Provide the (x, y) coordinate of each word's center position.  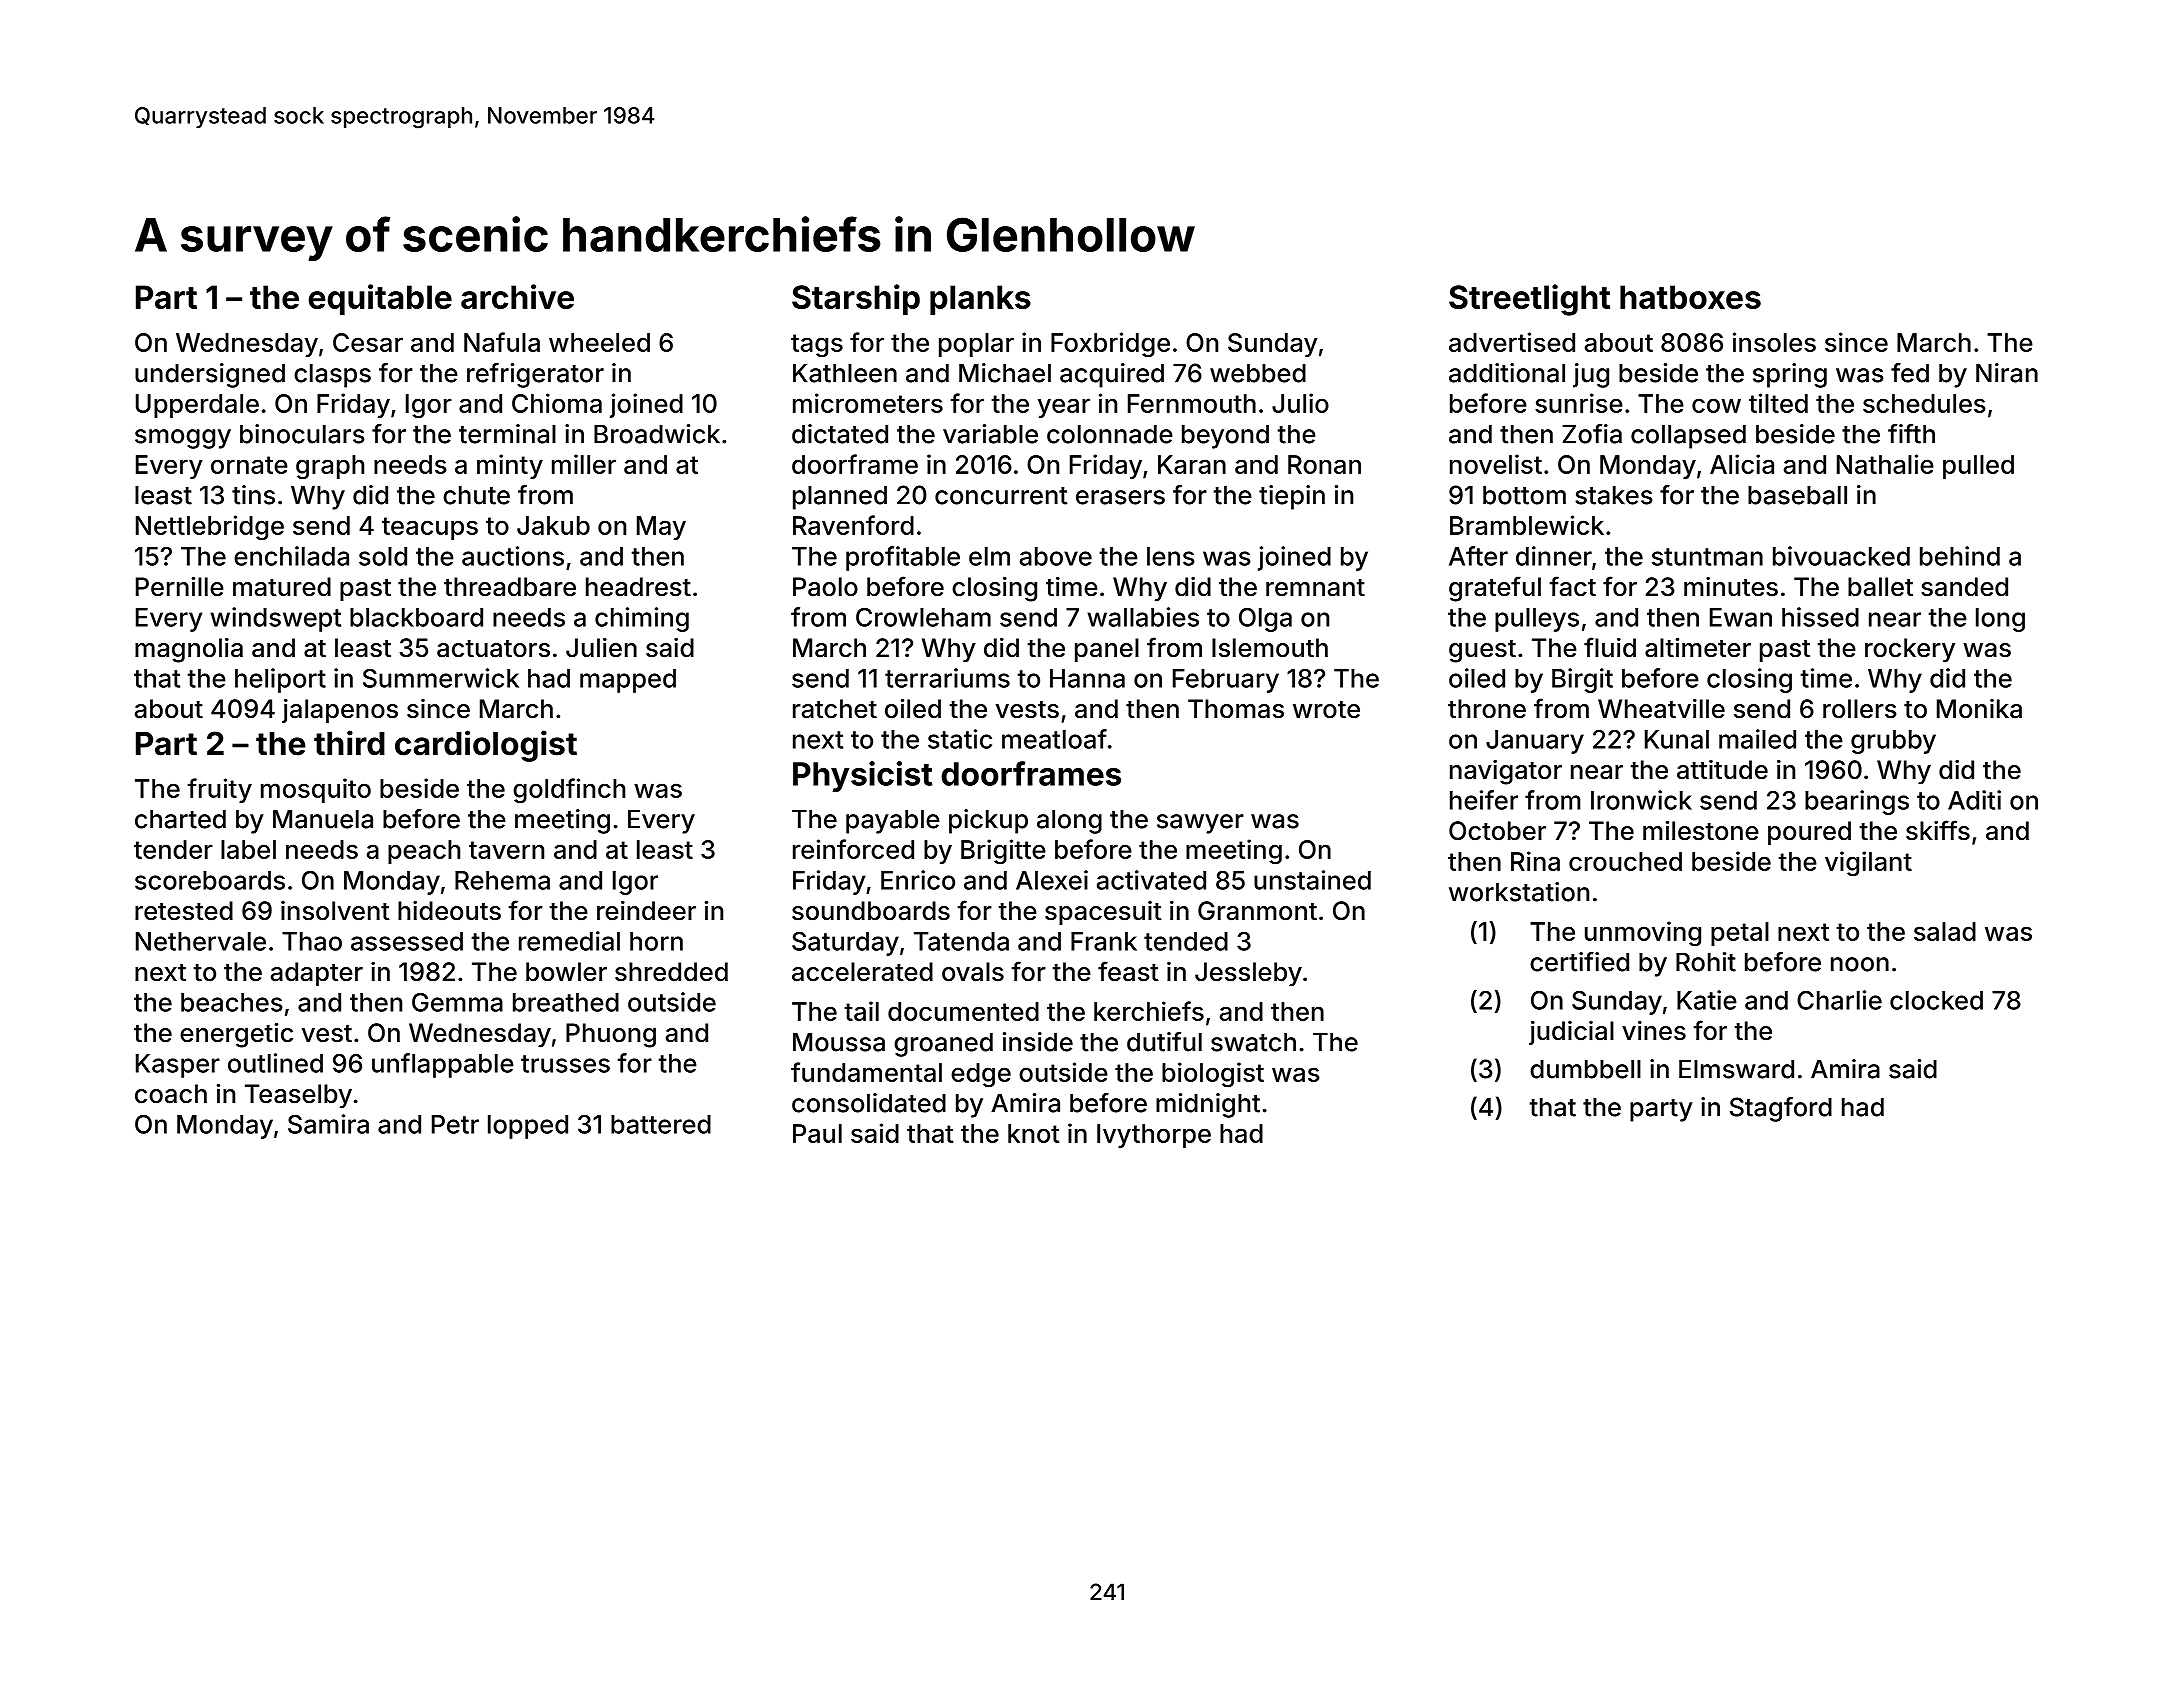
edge (981, 1075)
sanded (1964, 587)
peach (424, 852)
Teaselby (298, 1096)
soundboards (871, 911)
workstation (1519, 892)
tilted (1778, 403)
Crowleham (923, 617)
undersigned (210, 375)
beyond (1225, 436)
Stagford (1781, 1109)
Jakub (553, 525)
